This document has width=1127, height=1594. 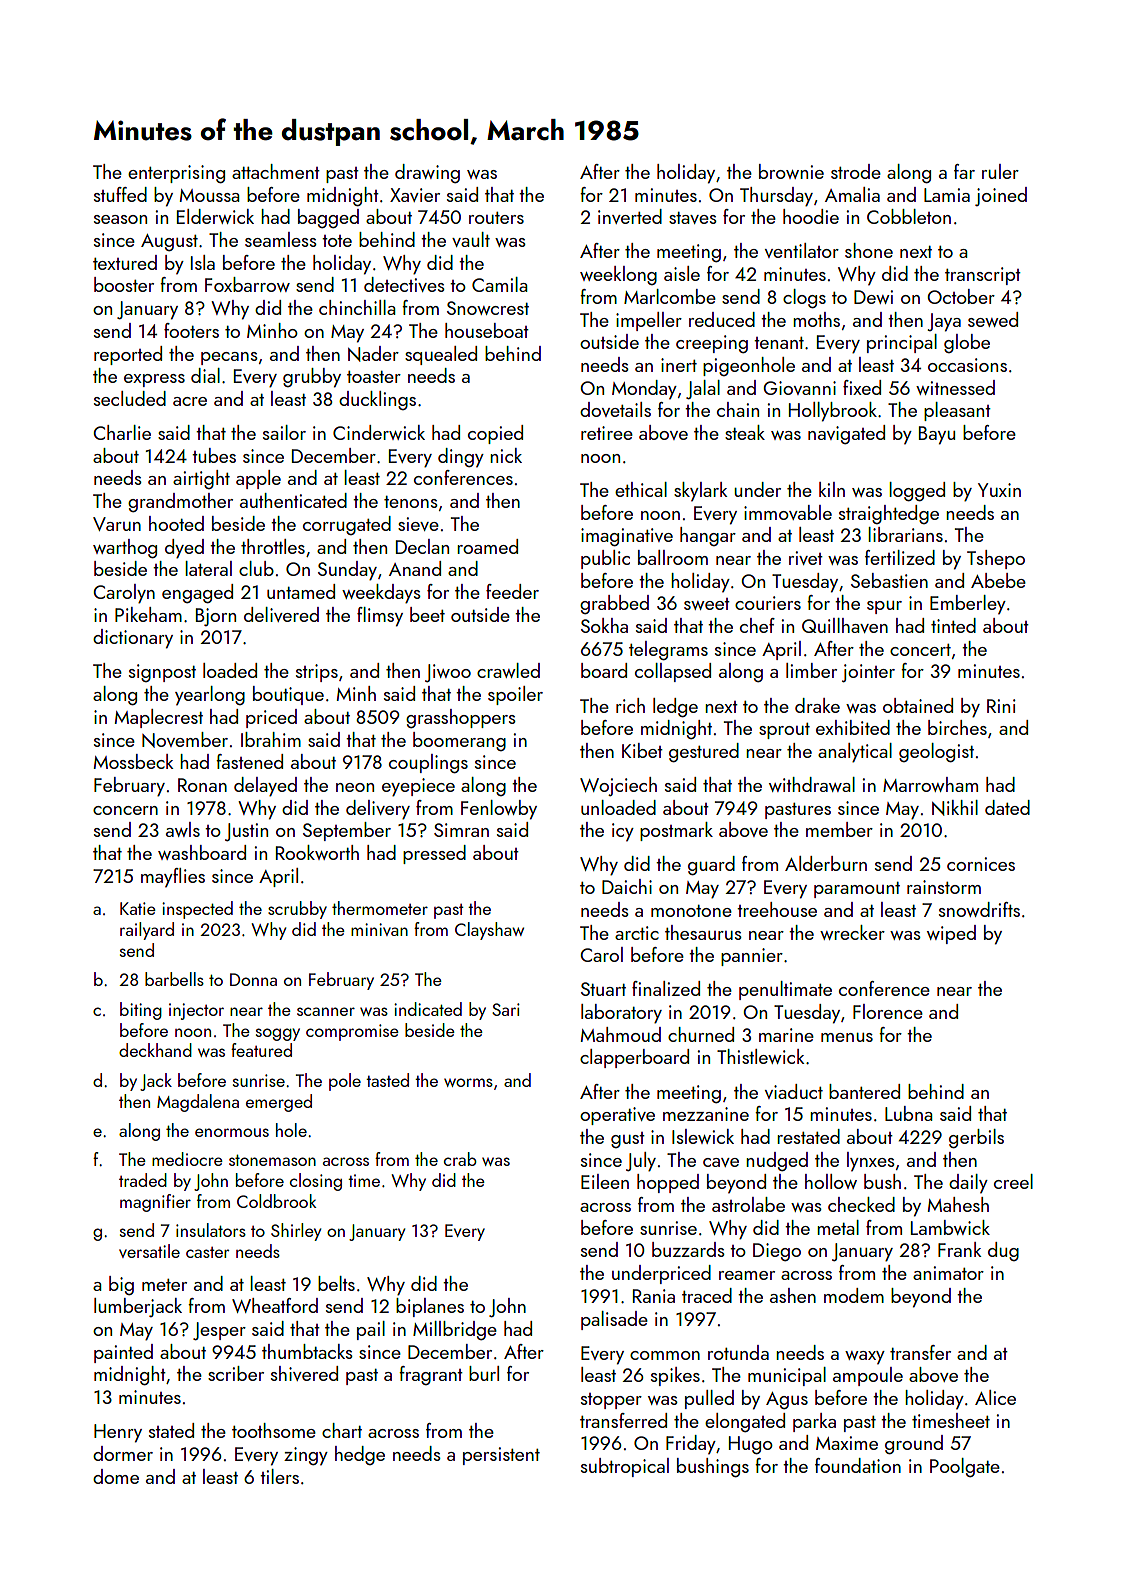 I want to click on strode, so click(x=856, y=171).
